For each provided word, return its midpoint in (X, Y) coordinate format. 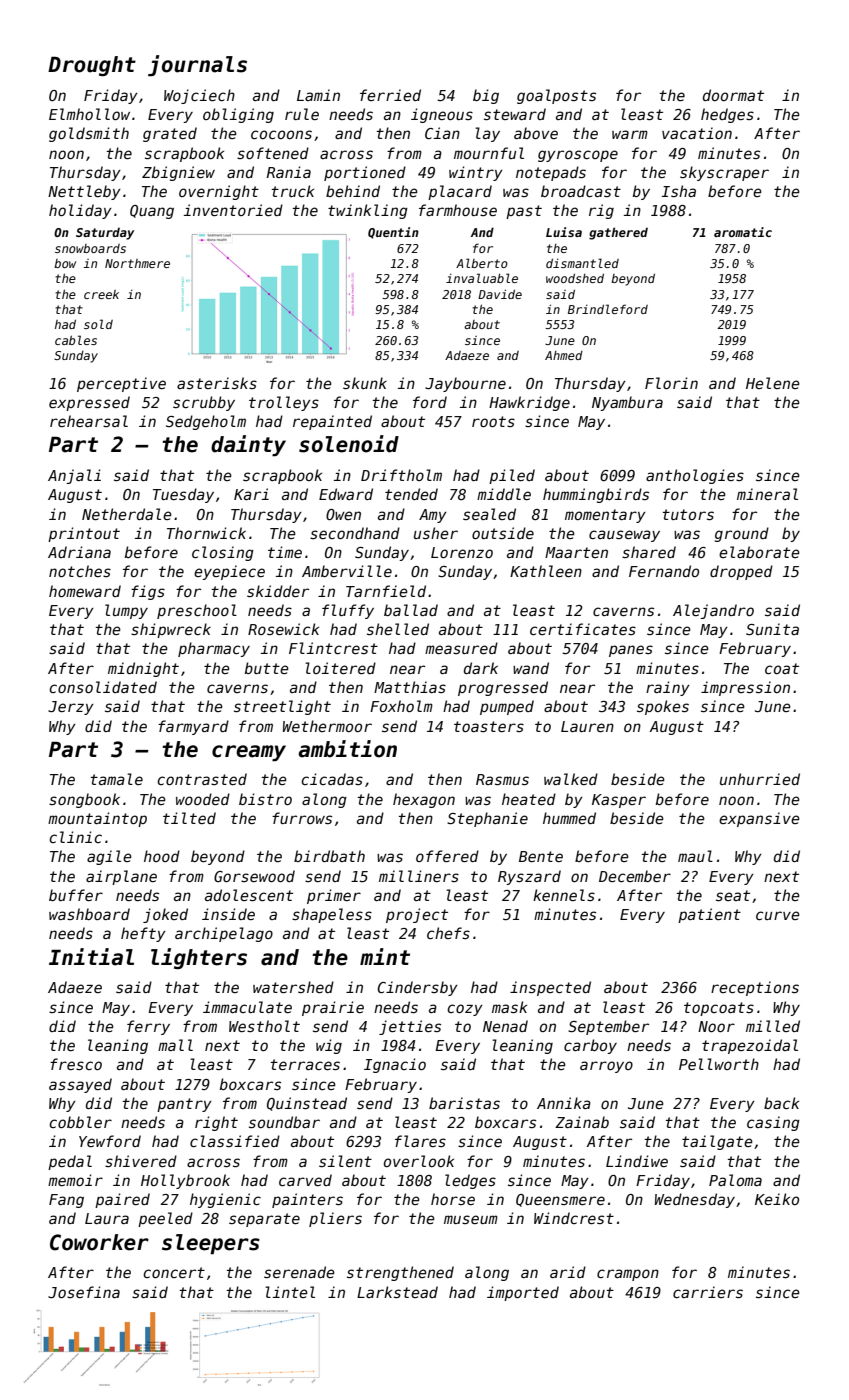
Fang (66, 1201)
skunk (365, 383)
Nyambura (627, 403)
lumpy (126, 611)
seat (733, 895)
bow (65, 263)
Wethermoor (327, 726)
